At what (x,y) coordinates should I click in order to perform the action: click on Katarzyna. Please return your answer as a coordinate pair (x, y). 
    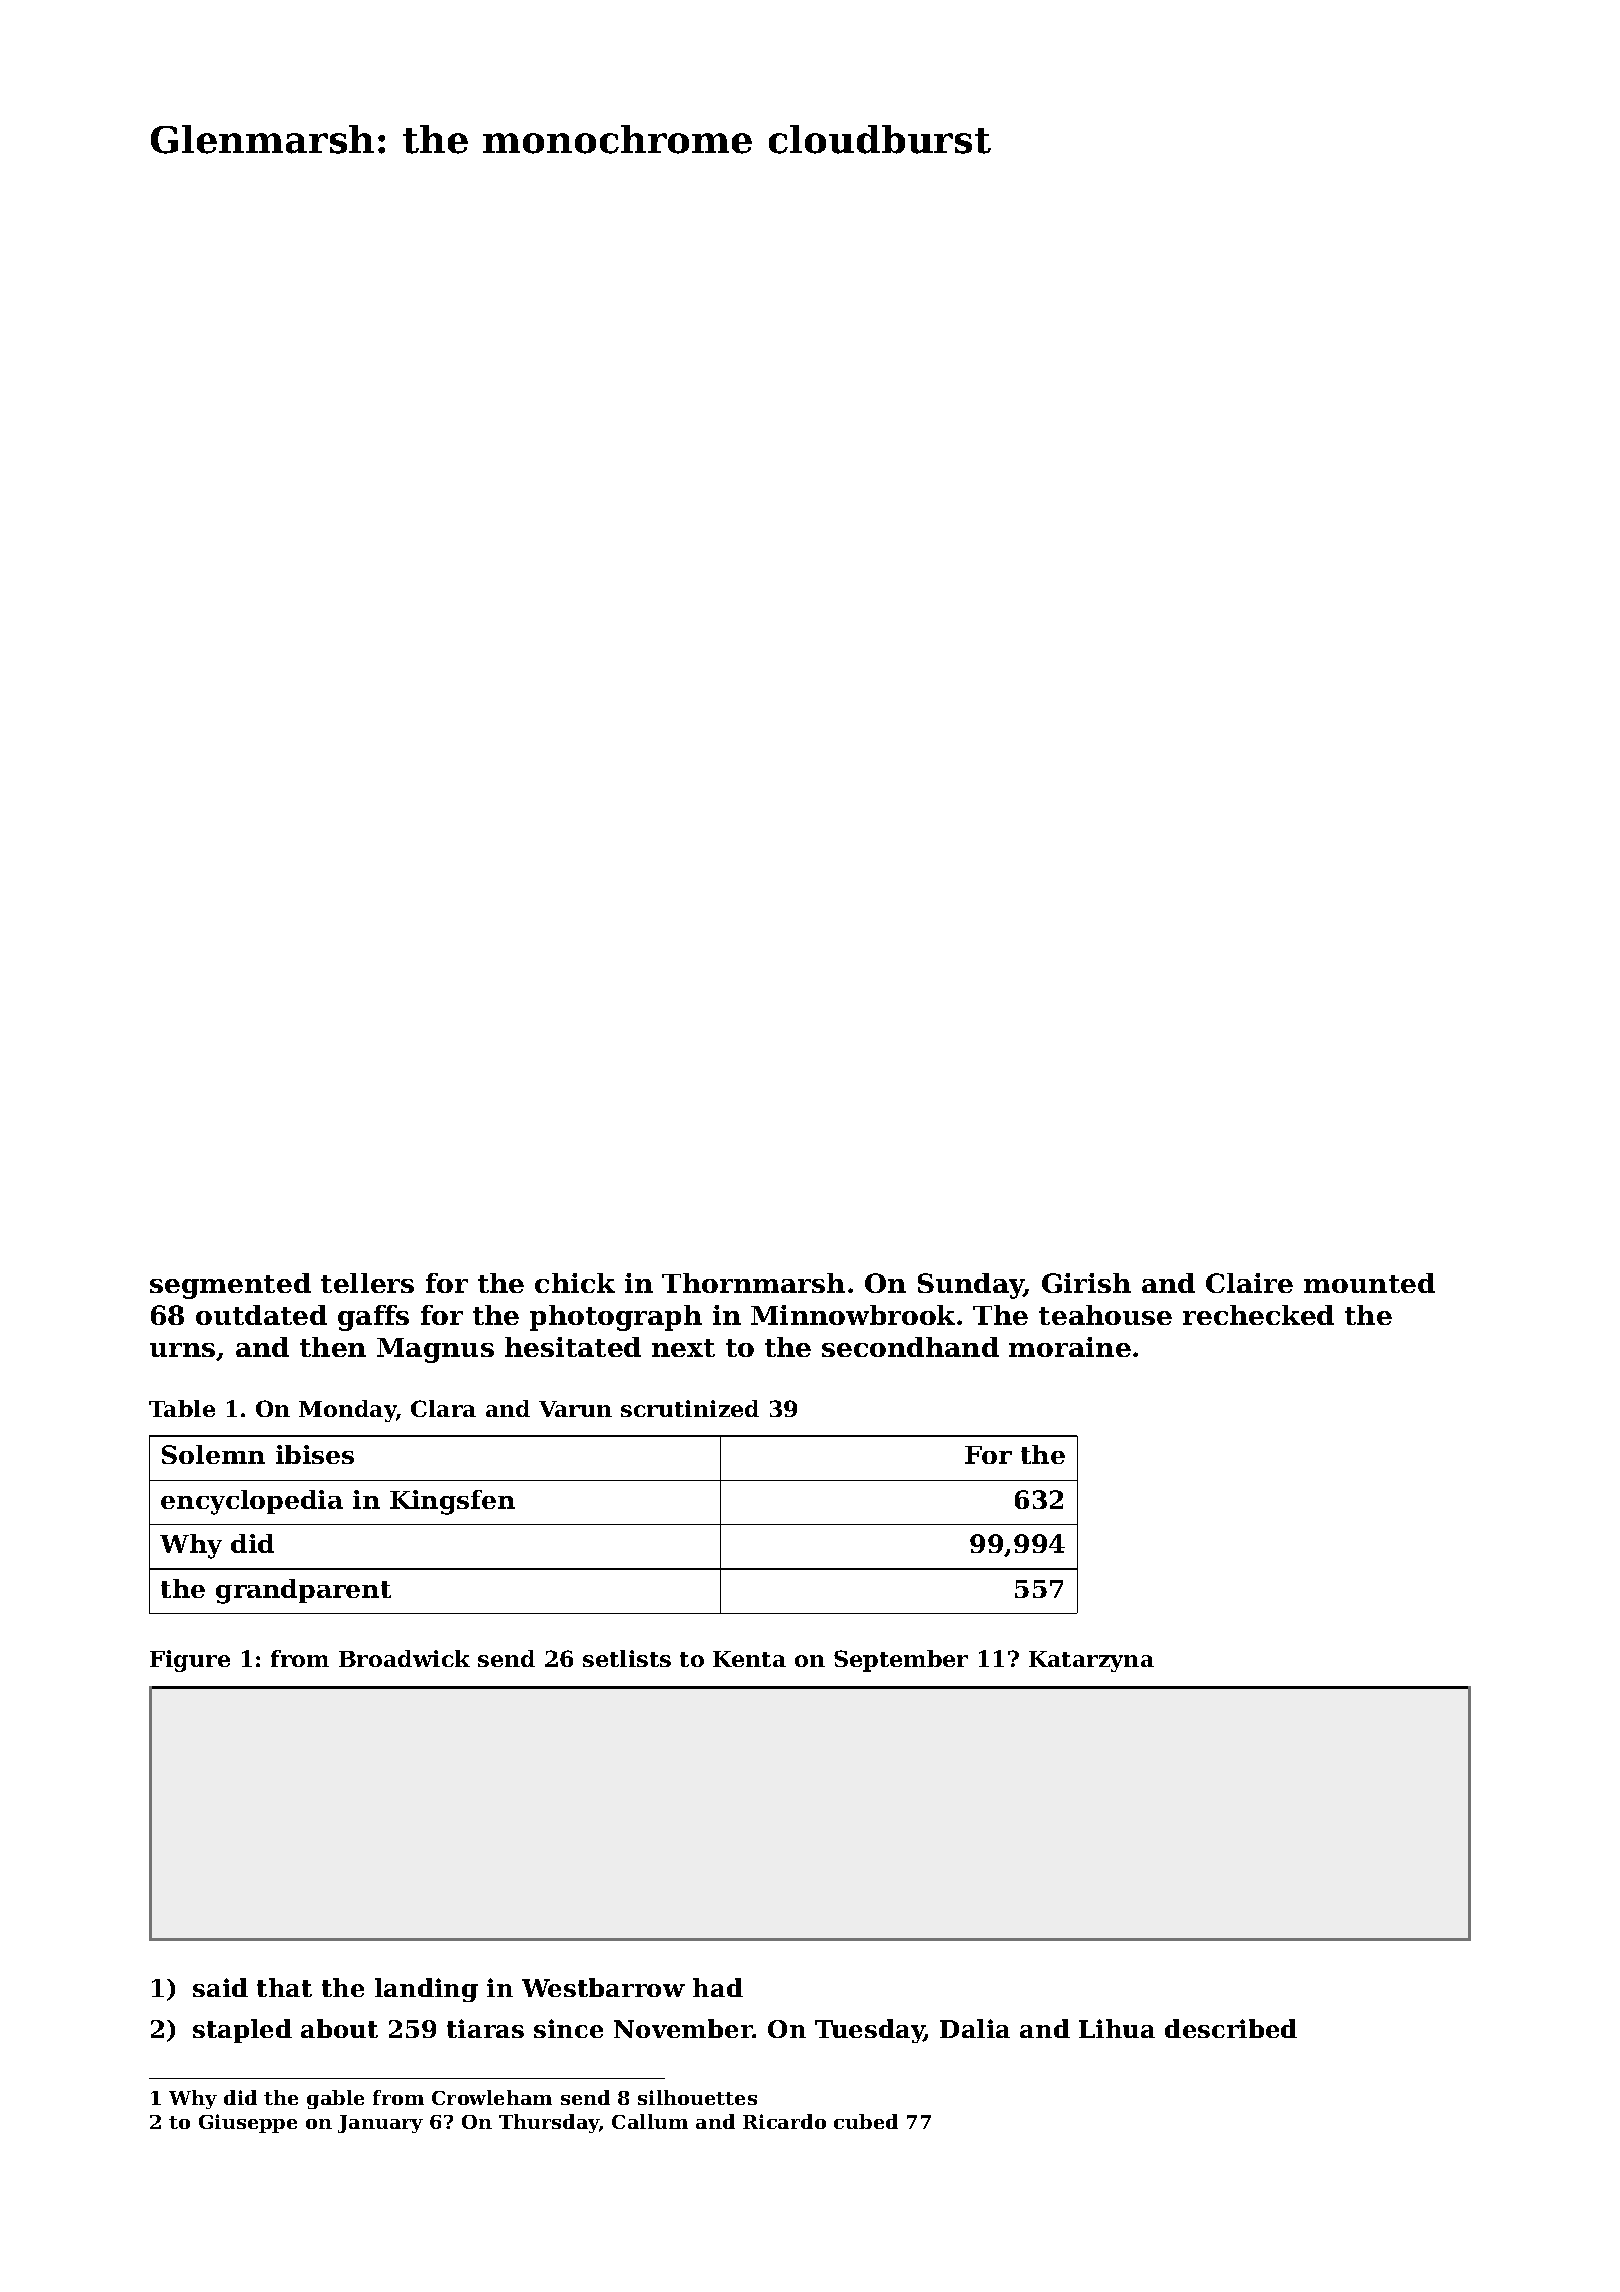
    Looking at the image, I should click on (1091, 1661).
